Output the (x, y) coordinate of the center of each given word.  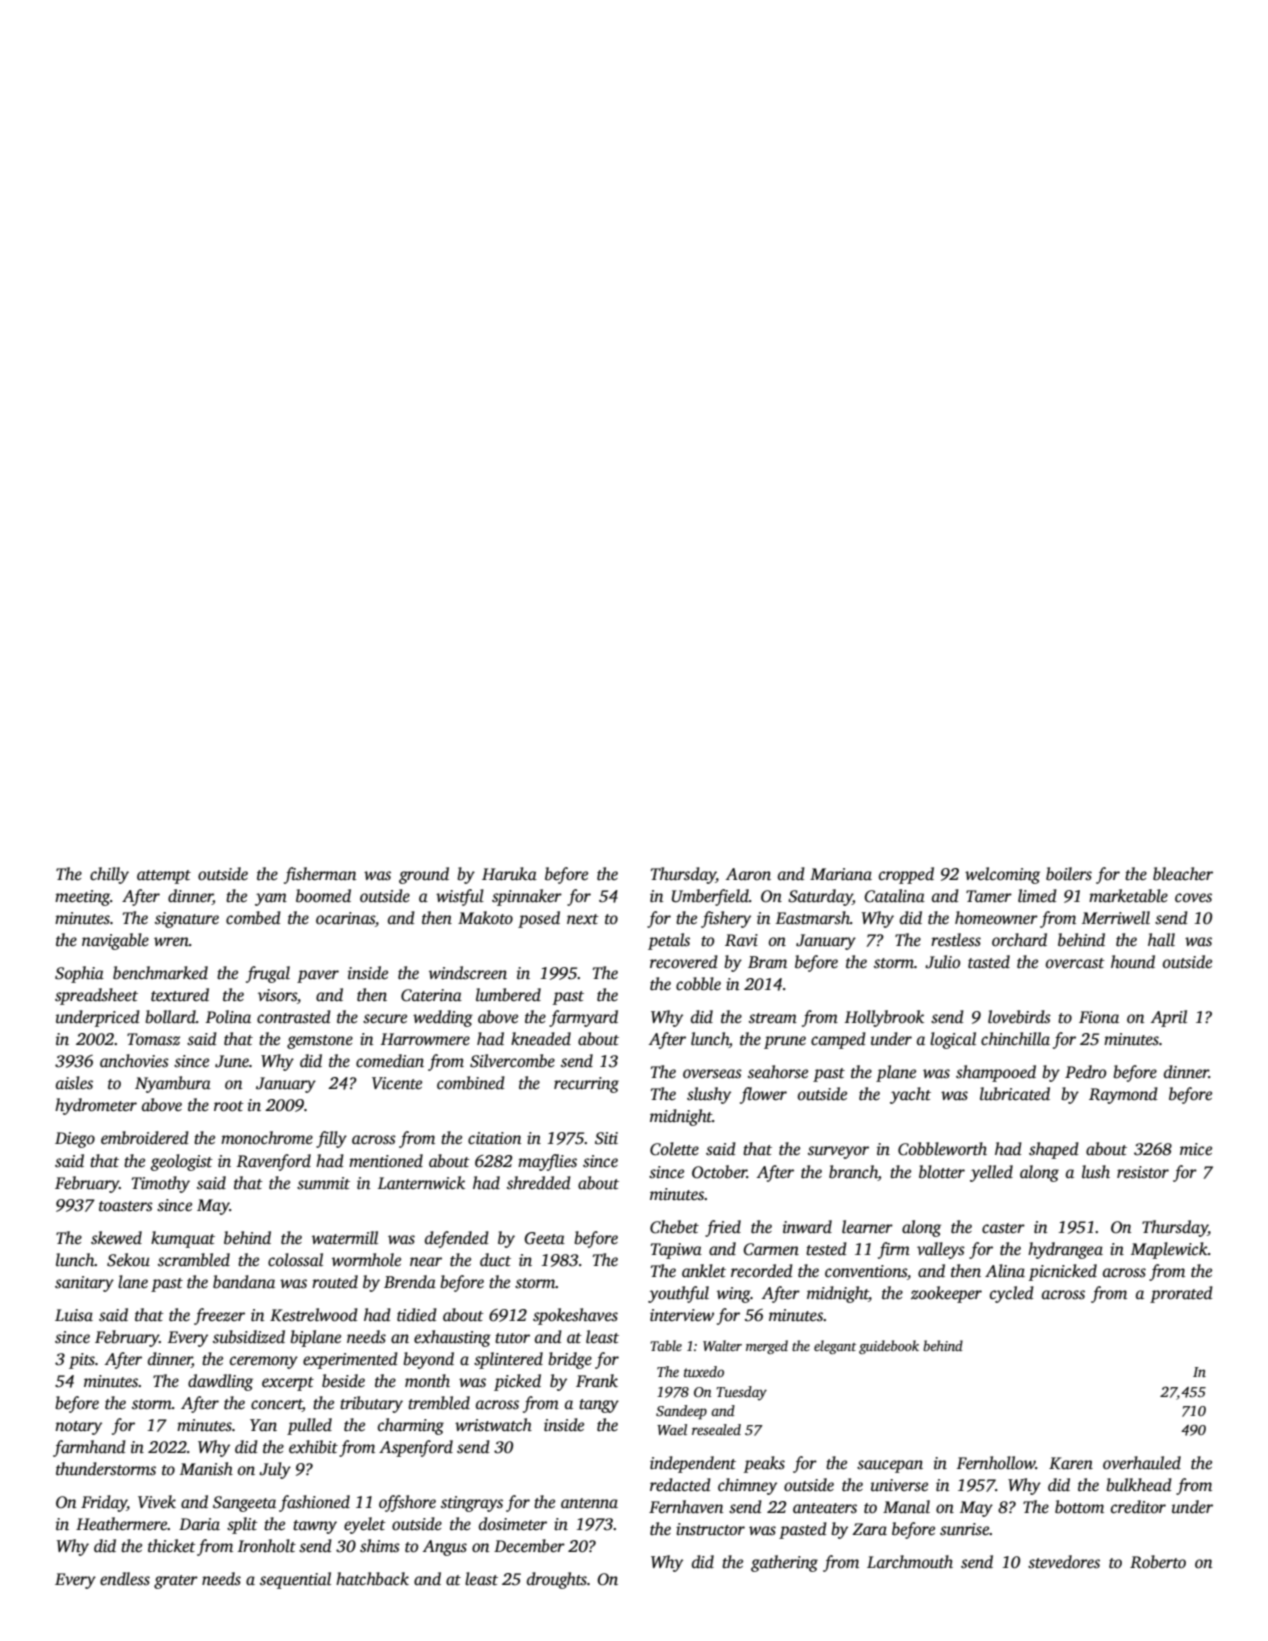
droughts (557, 1580)
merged (767, 1347)
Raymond (1123, 1095)
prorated (1181, 1294)
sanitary (84, 1284)
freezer (219, 1316)
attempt (164, 877)
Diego (75, 1140)
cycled (1012, 1294)
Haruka (509, 874)
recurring (586, 1085)
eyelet (365, 1525)
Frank (597, 1380)
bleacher (1183, 874)
